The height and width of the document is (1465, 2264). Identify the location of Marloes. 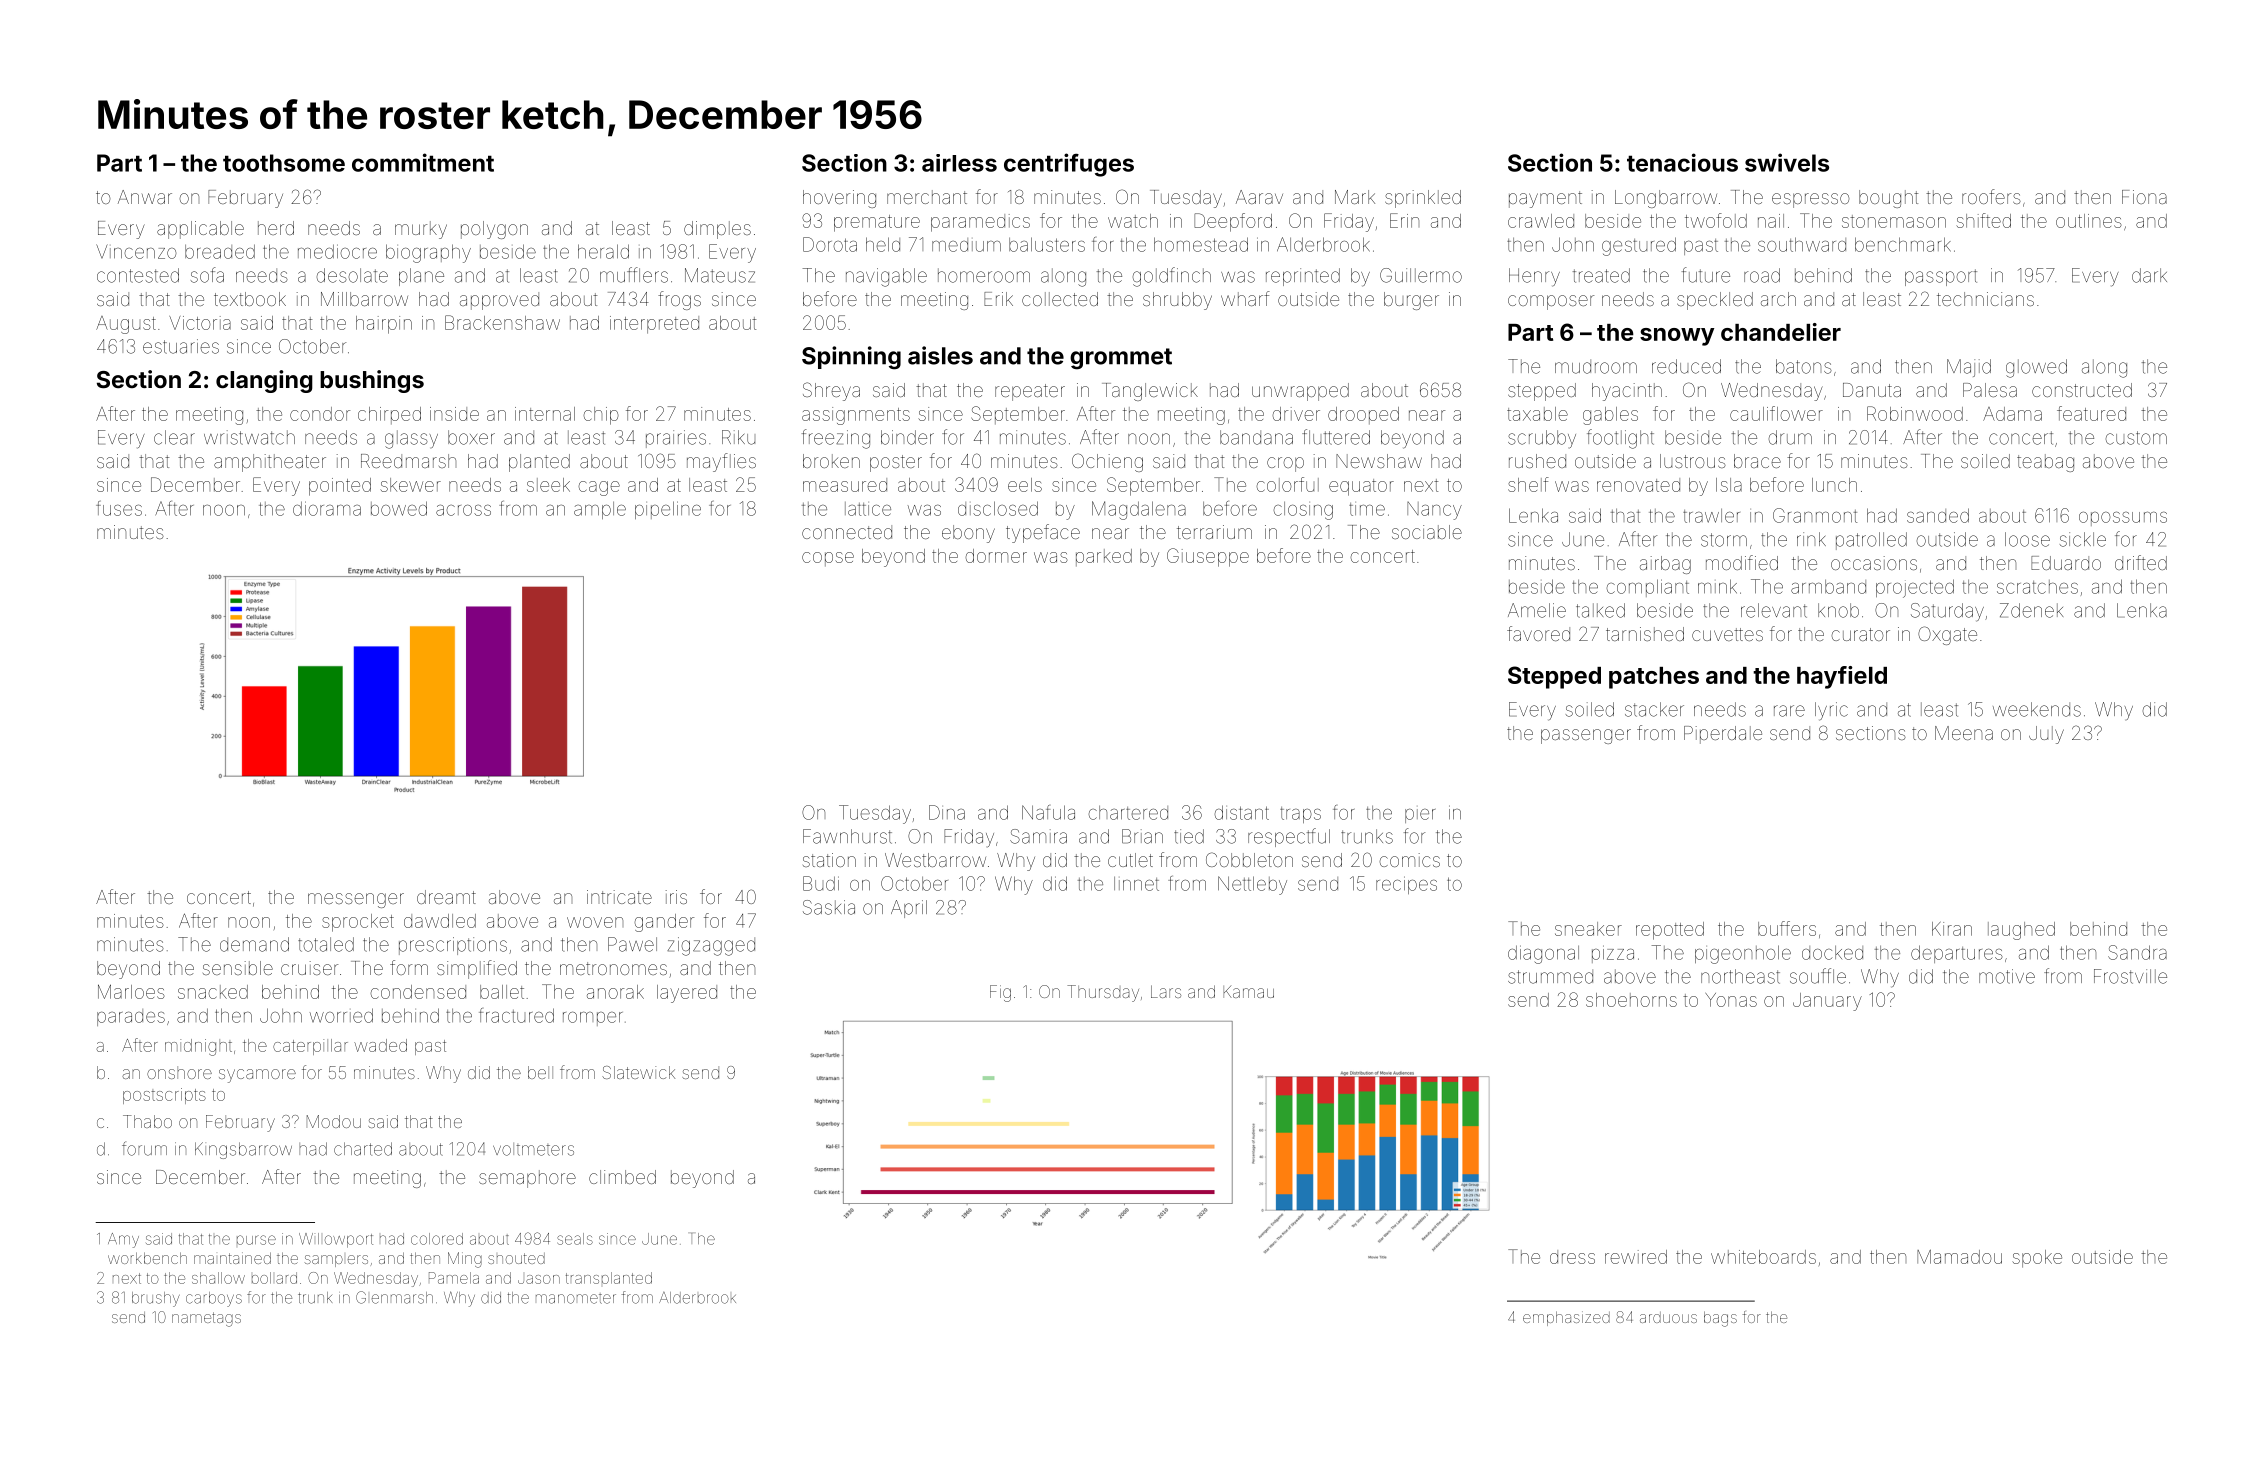
(131, 991).
